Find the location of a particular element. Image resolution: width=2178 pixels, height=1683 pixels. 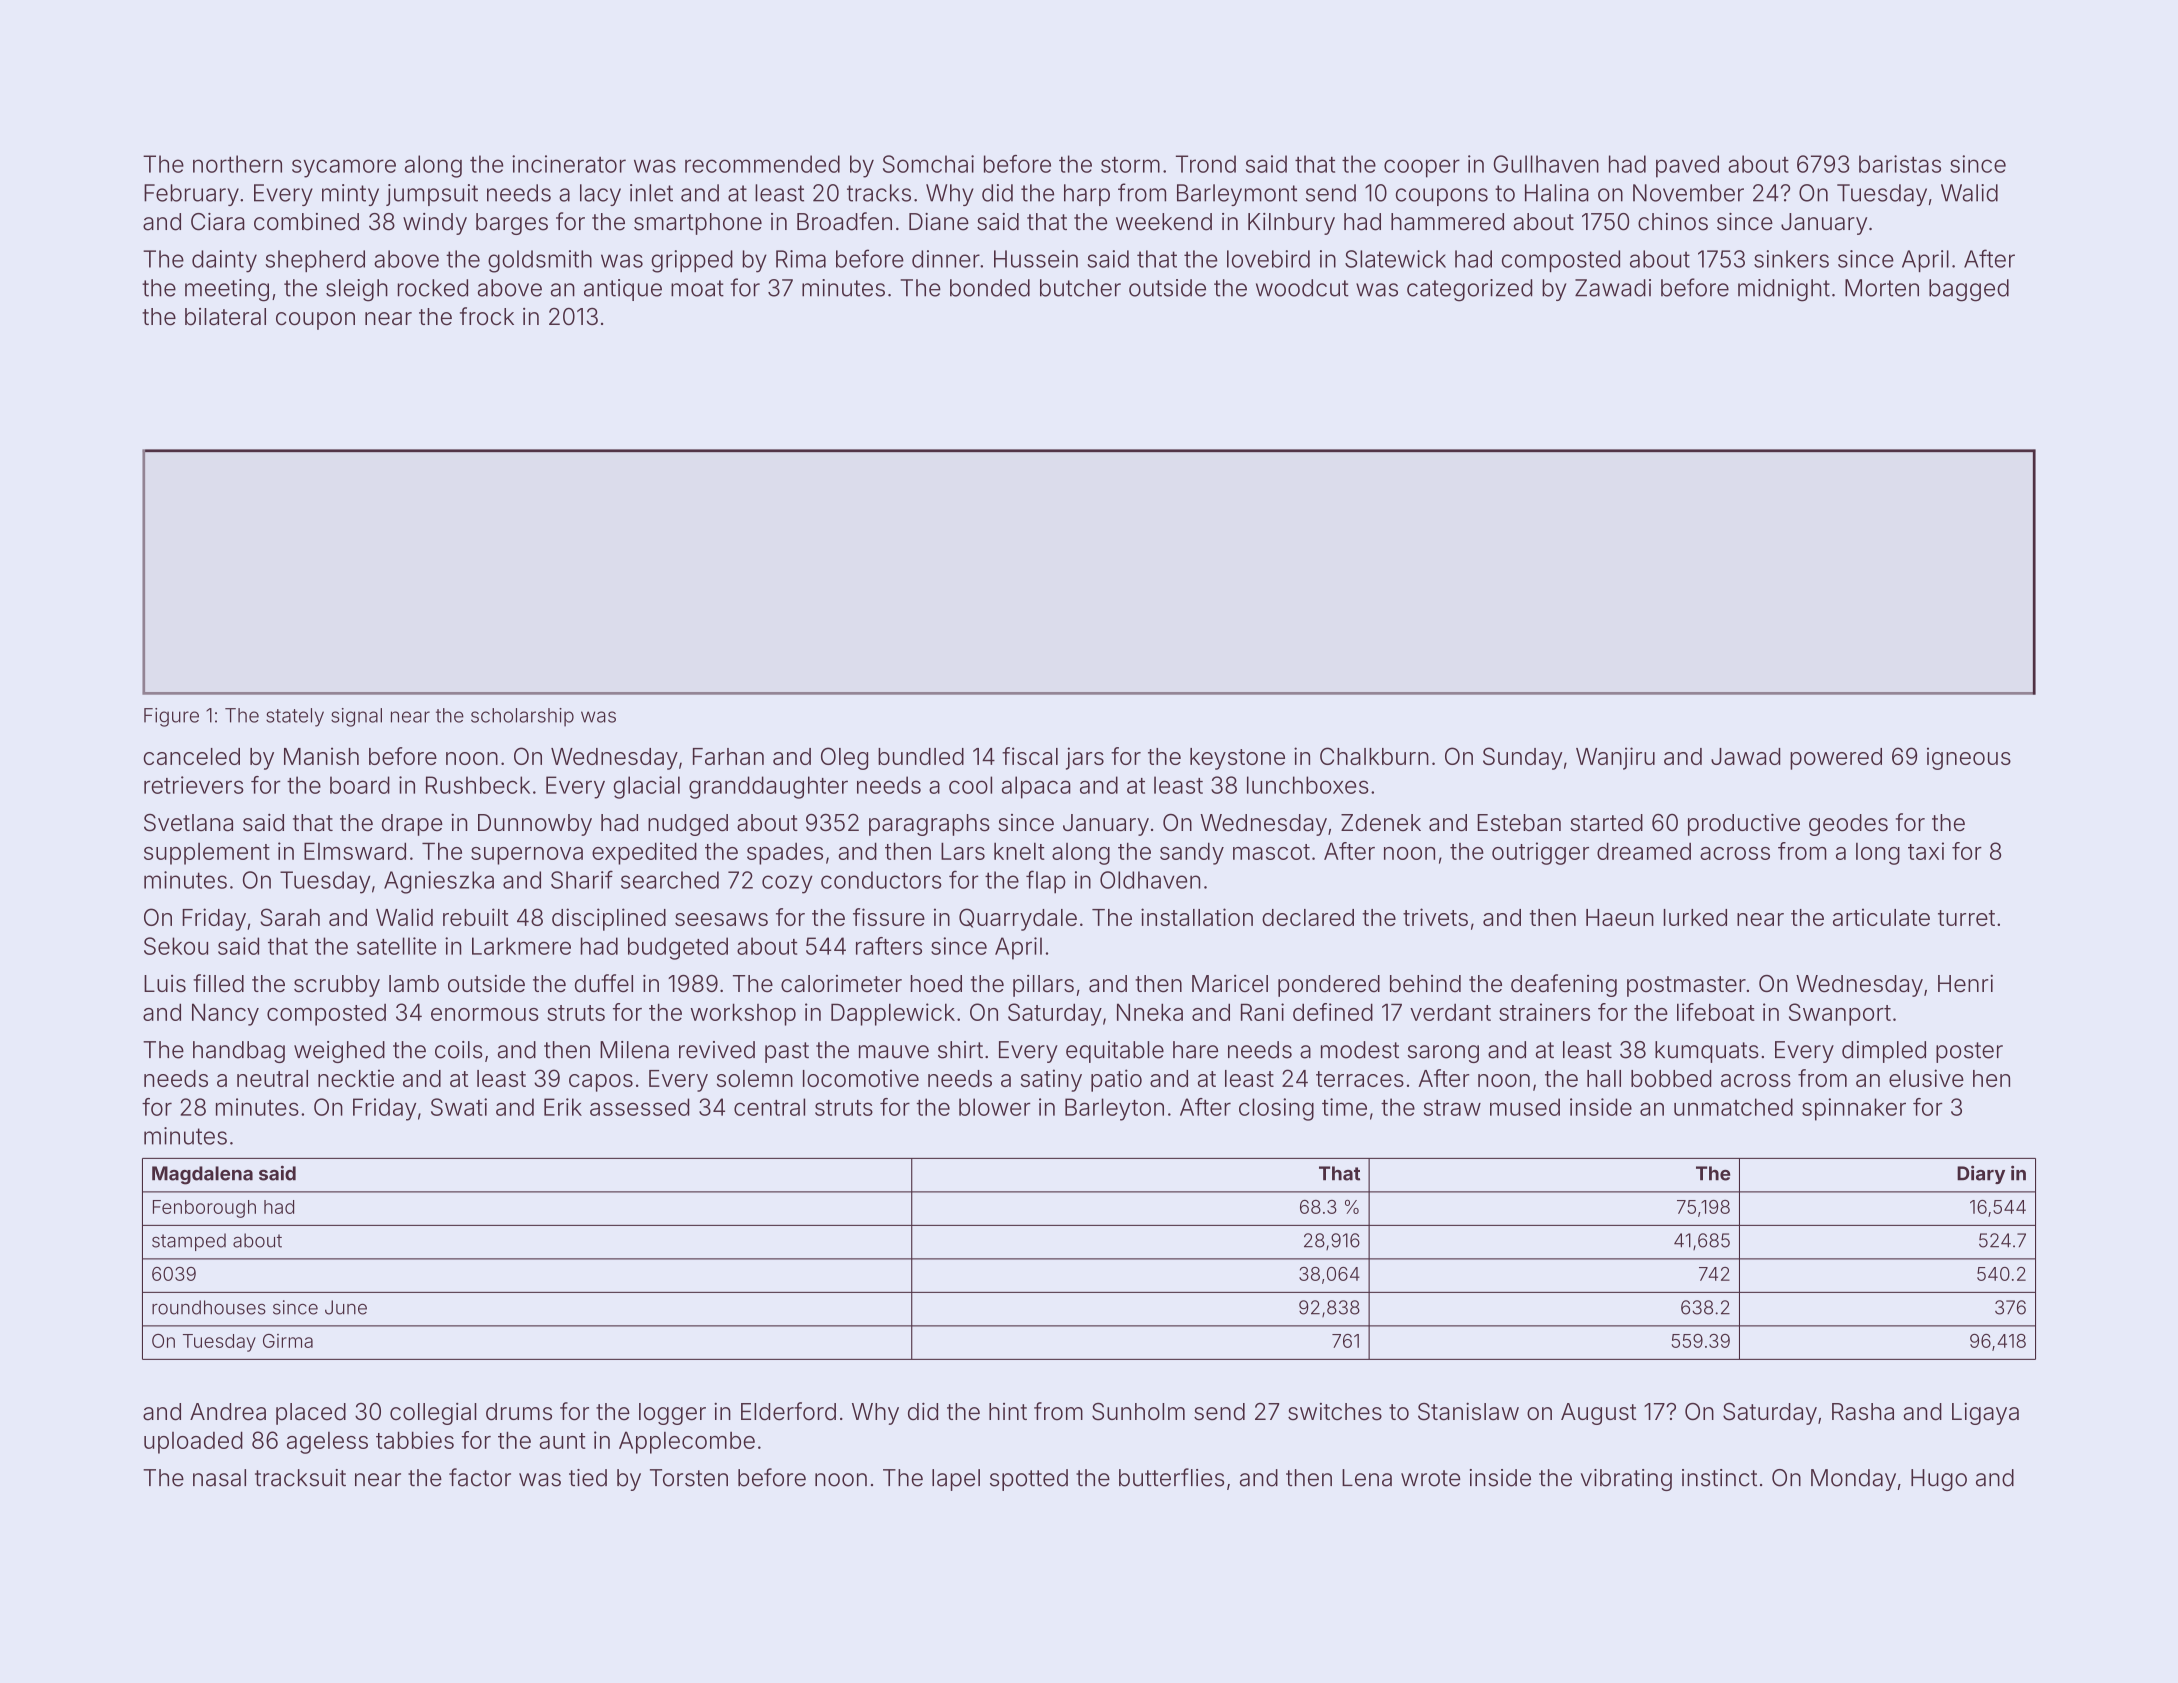

combined is located at coordinates (306, 222).
